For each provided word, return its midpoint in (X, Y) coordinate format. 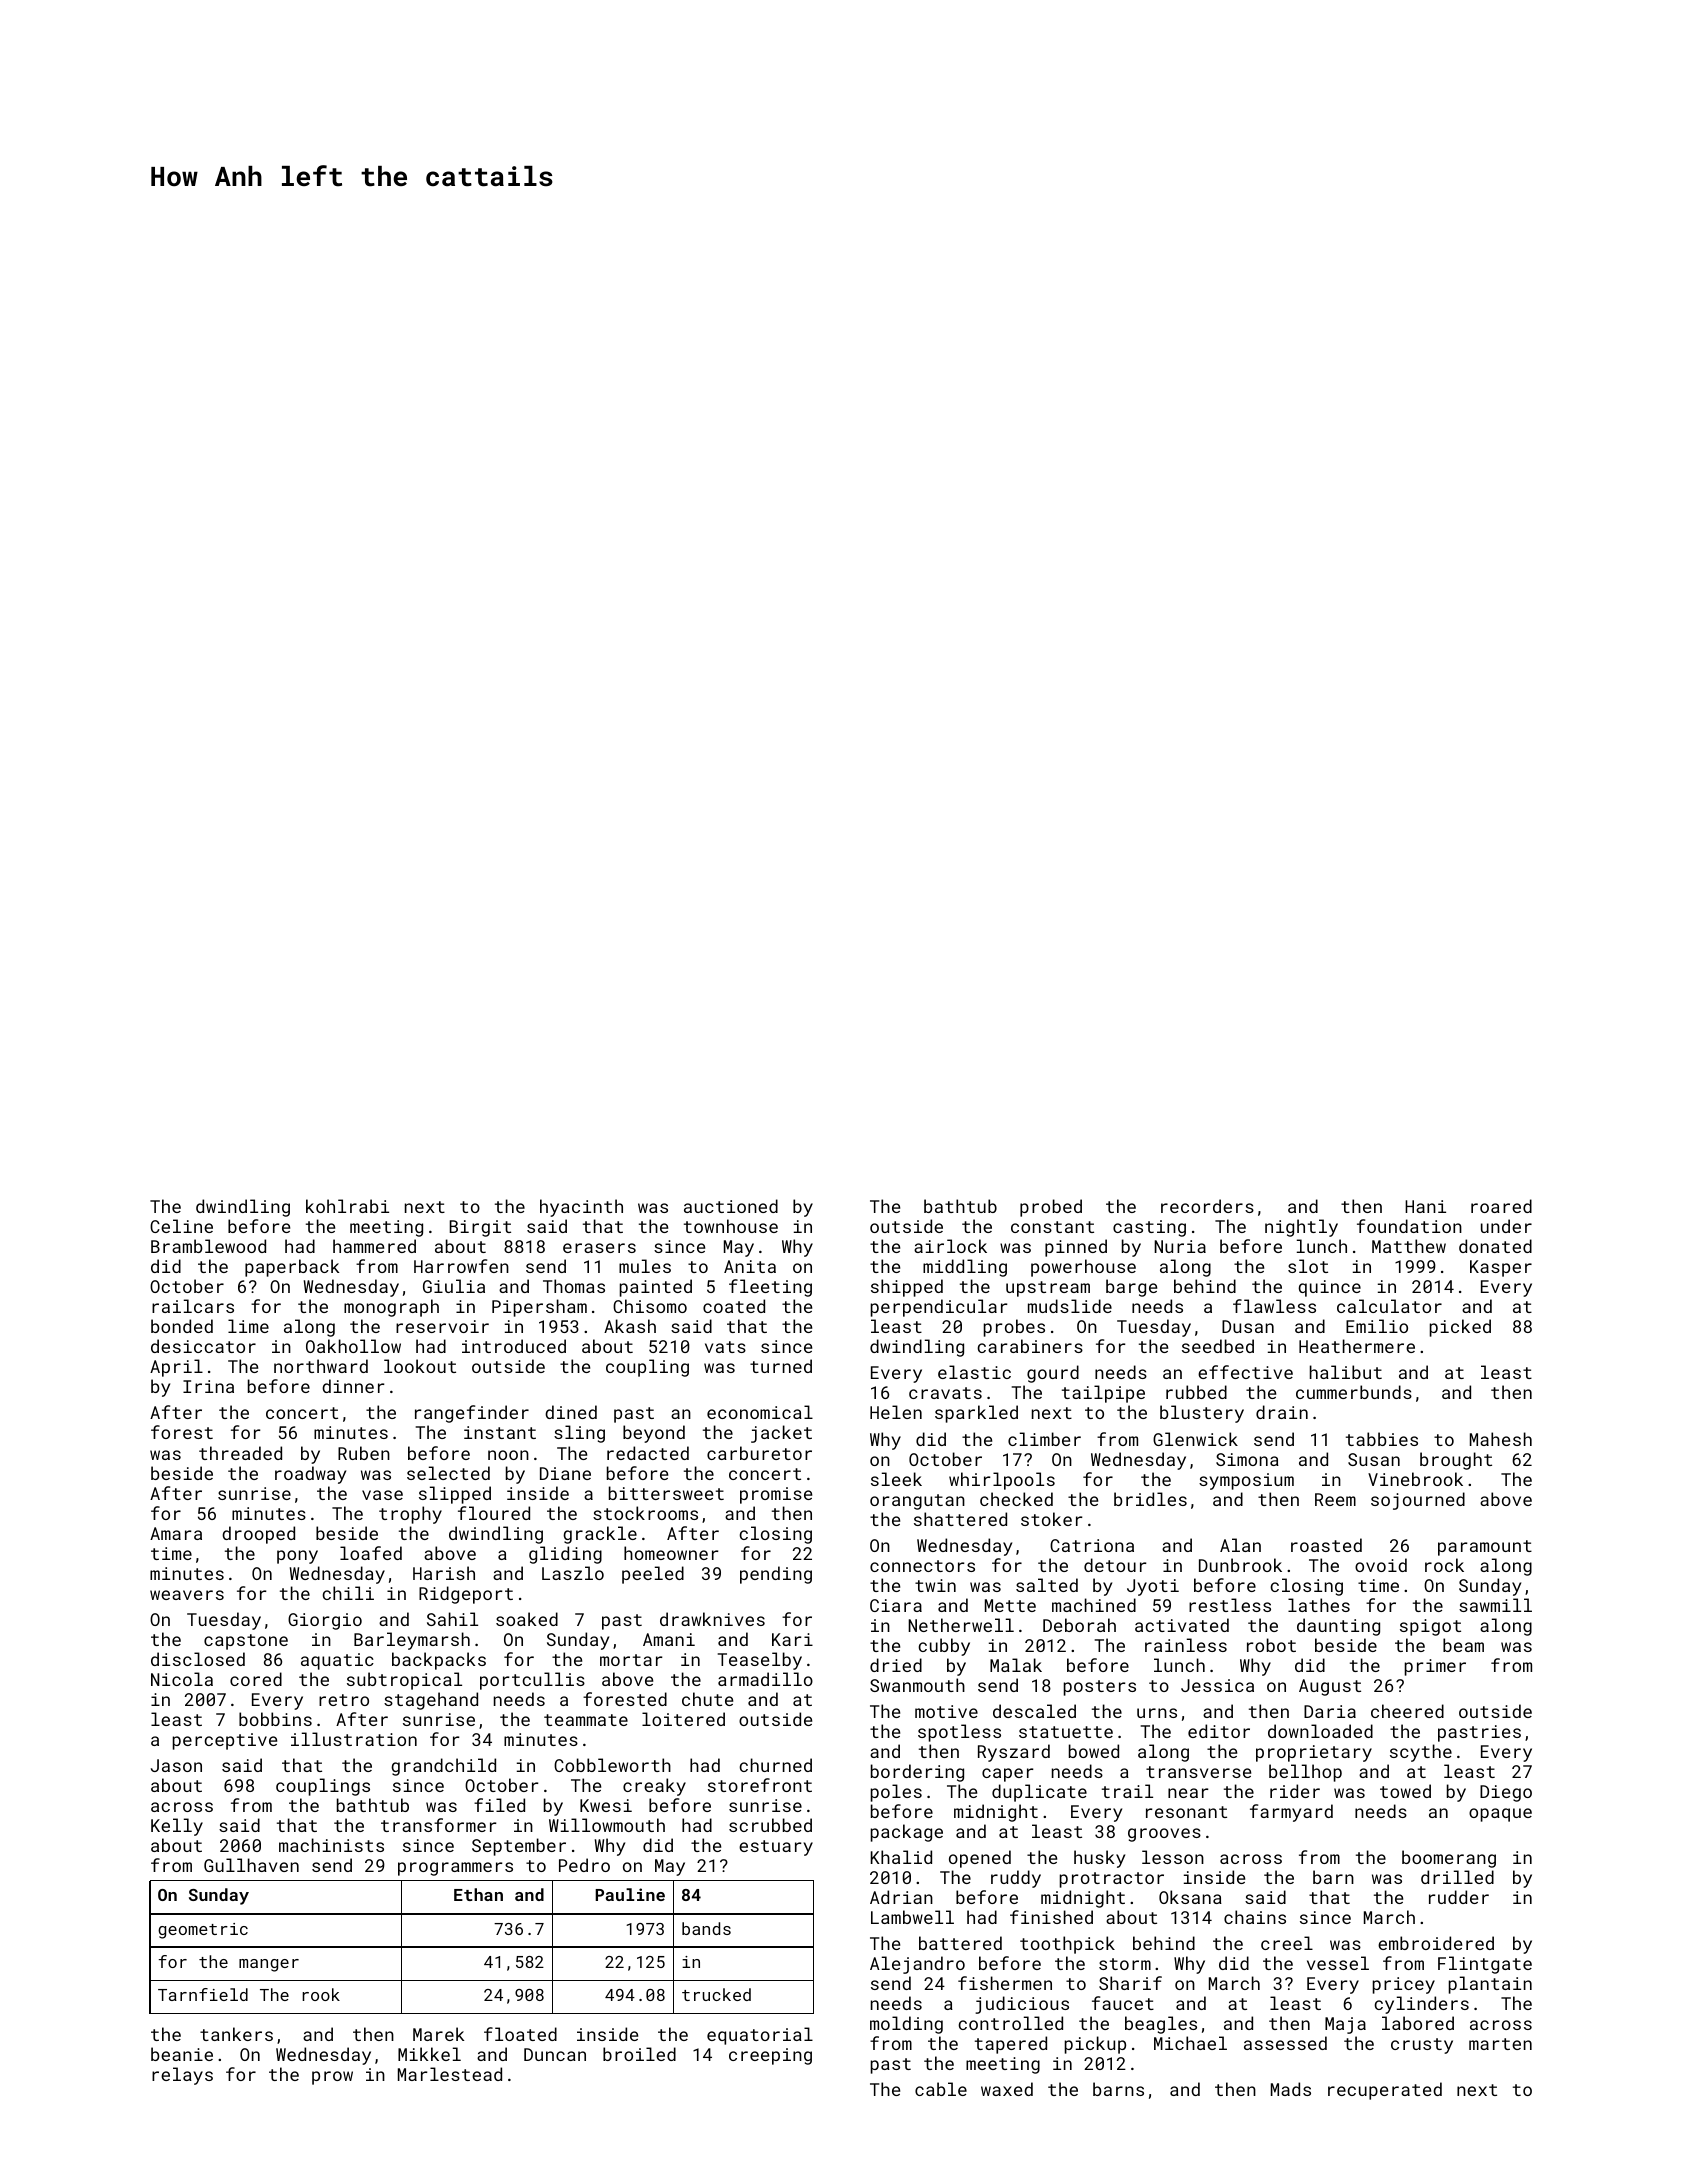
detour (1115, 1565)
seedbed (1218, 1346)
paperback (292, 1268)
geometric (203, 1931)
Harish (444, 1573)
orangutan (917, 1502)
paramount (1485, 1548)
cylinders (1421, 2005)
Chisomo (650, 1306)
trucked (716, 1994)
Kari (792, 1639)
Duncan (555, 2054)
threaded (240, 1453)
